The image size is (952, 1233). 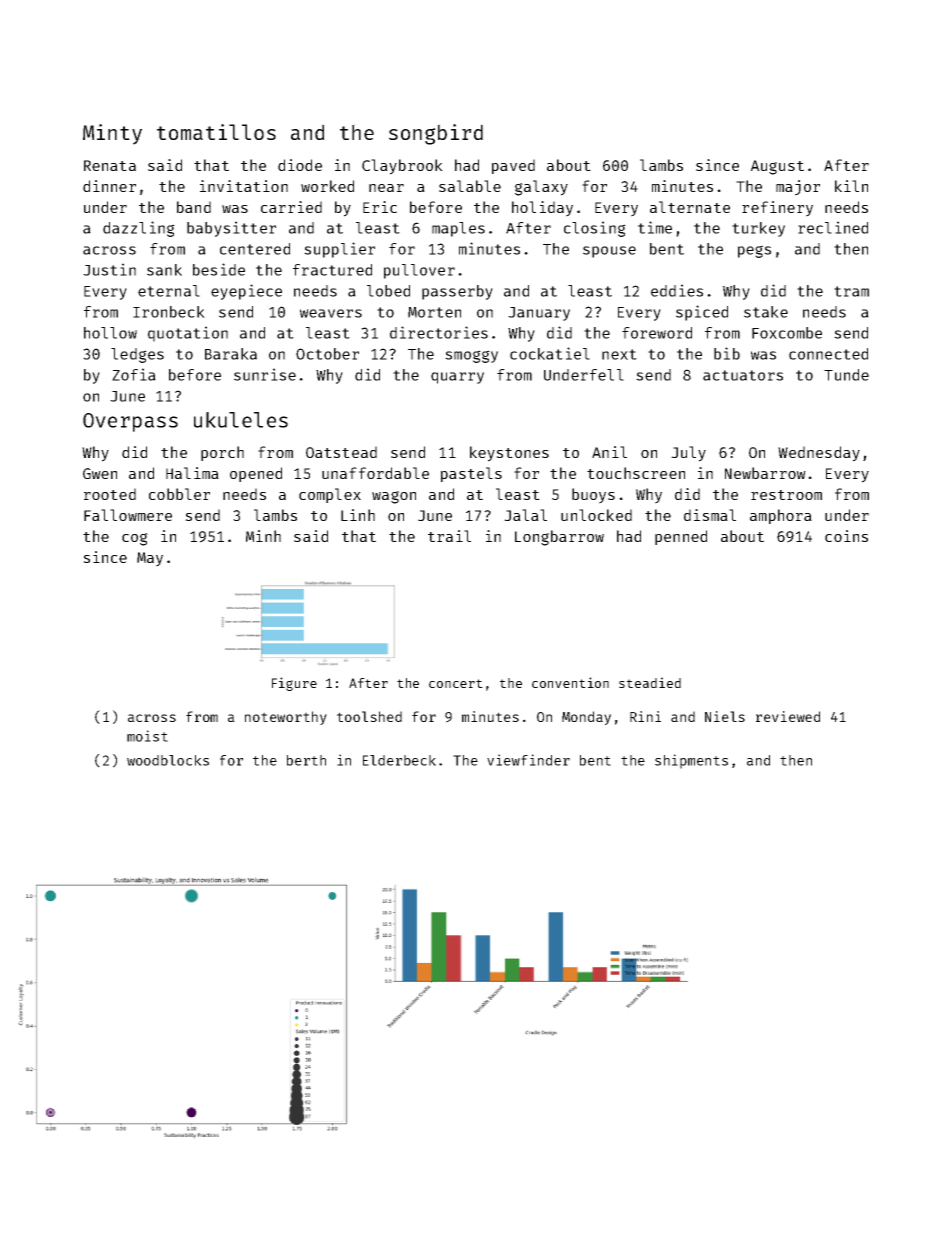 What do you see at coordinates (509, 454) in the document?
I see `keystones` at bounding box center [509, 454].
